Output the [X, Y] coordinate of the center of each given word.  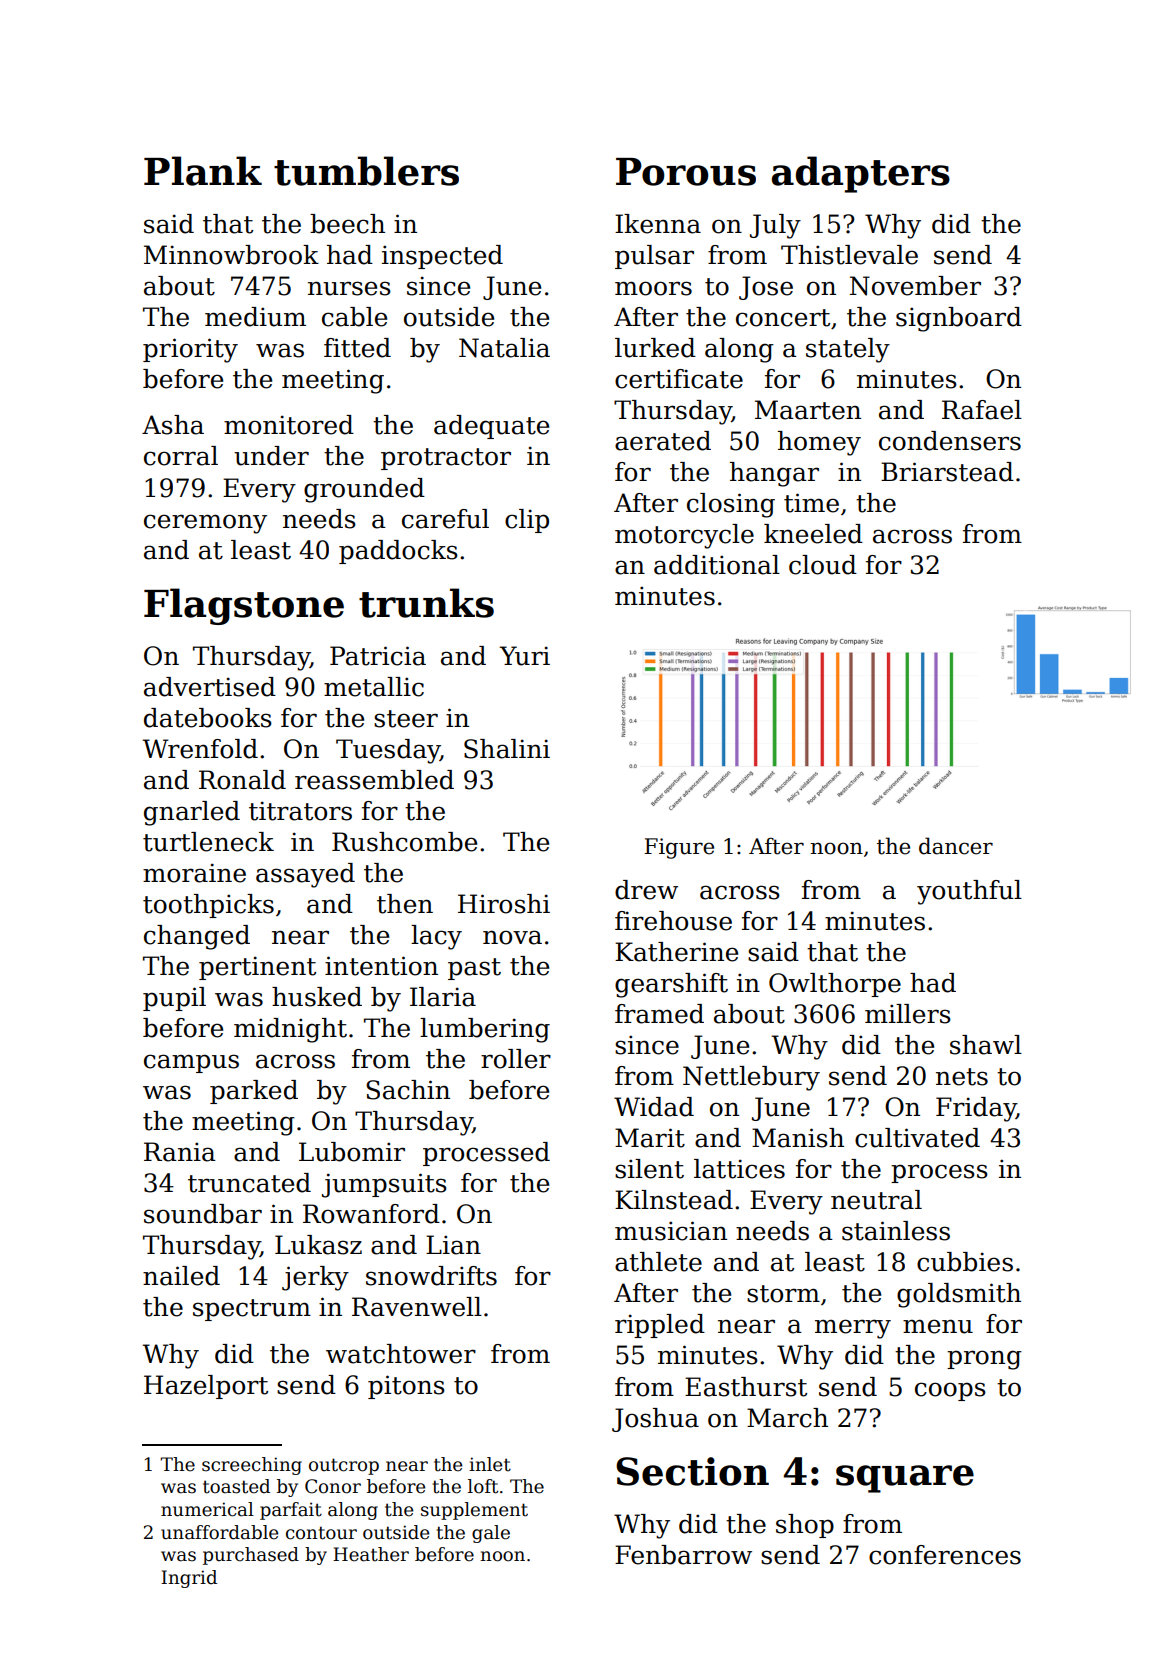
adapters [861, 174]
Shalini [507, 749]
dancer [956, 846]
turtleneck [208, 842]
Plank [203, 171]
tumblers [366, 171]
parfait [291, 1511]
